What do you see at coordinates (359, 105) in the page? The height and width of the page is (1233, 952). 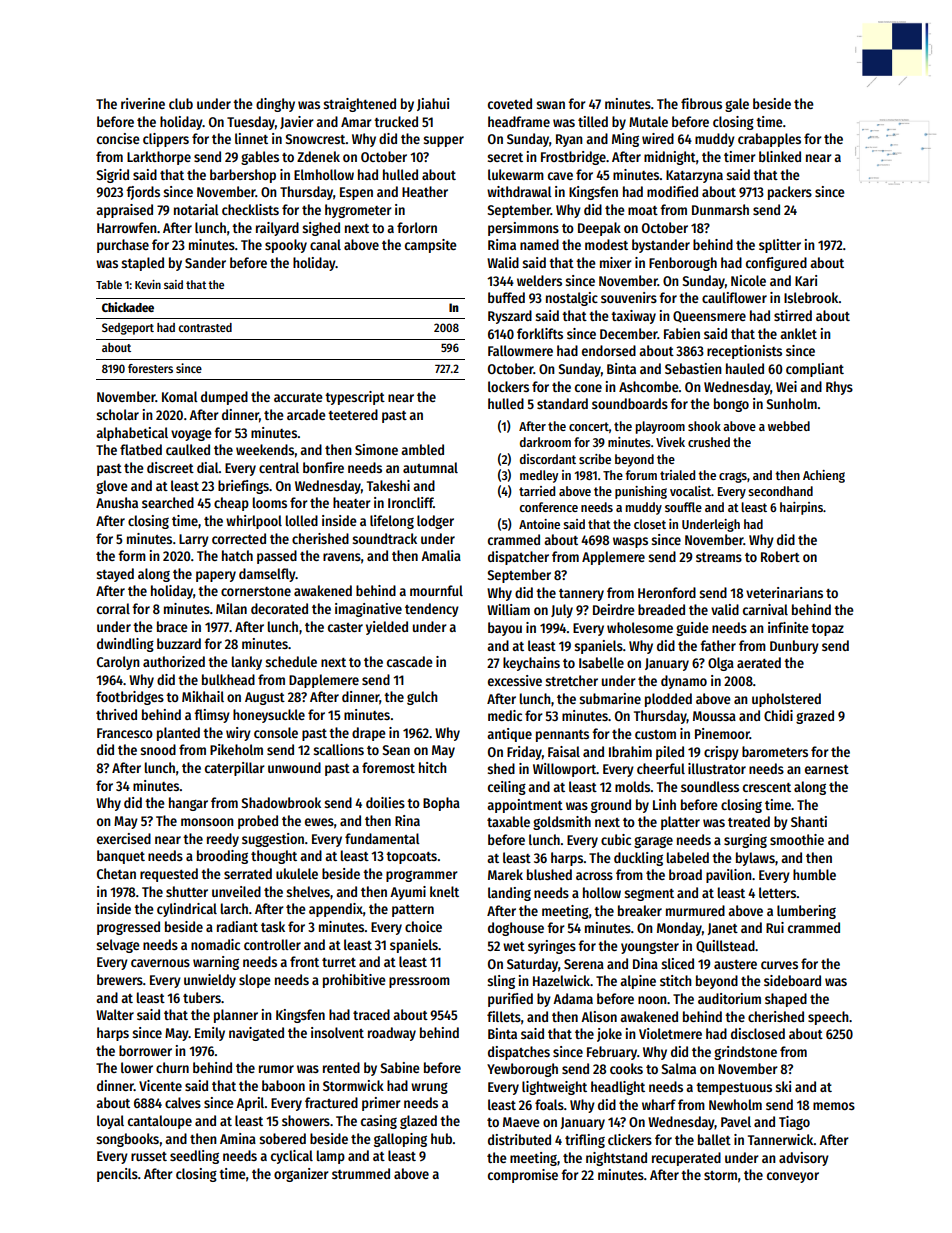 I see `straightened` at bounding box center [359, 105].
